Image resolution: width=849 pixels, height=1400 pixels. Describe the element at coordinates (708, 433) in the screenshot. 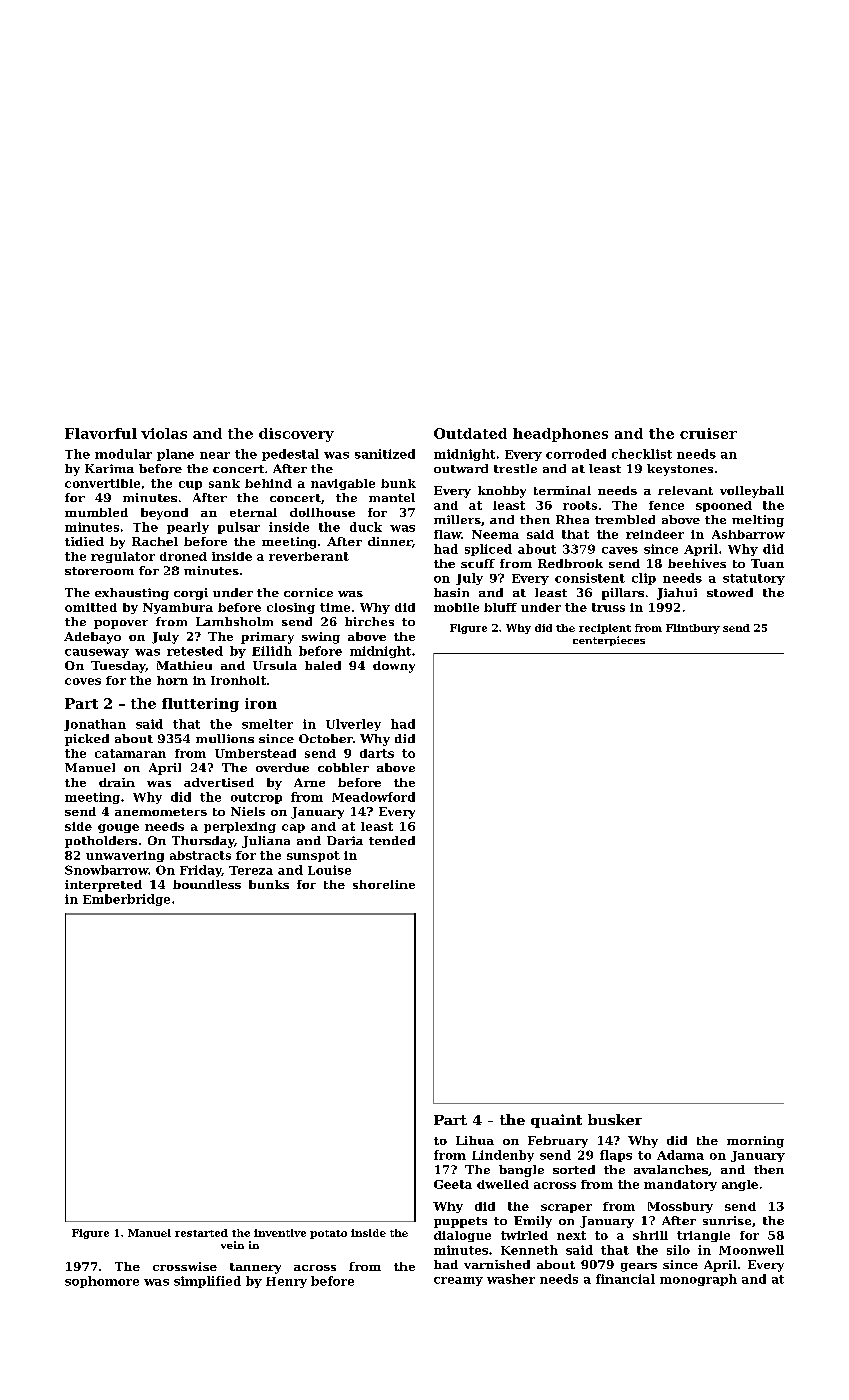

I see `cruiser` at that location.
